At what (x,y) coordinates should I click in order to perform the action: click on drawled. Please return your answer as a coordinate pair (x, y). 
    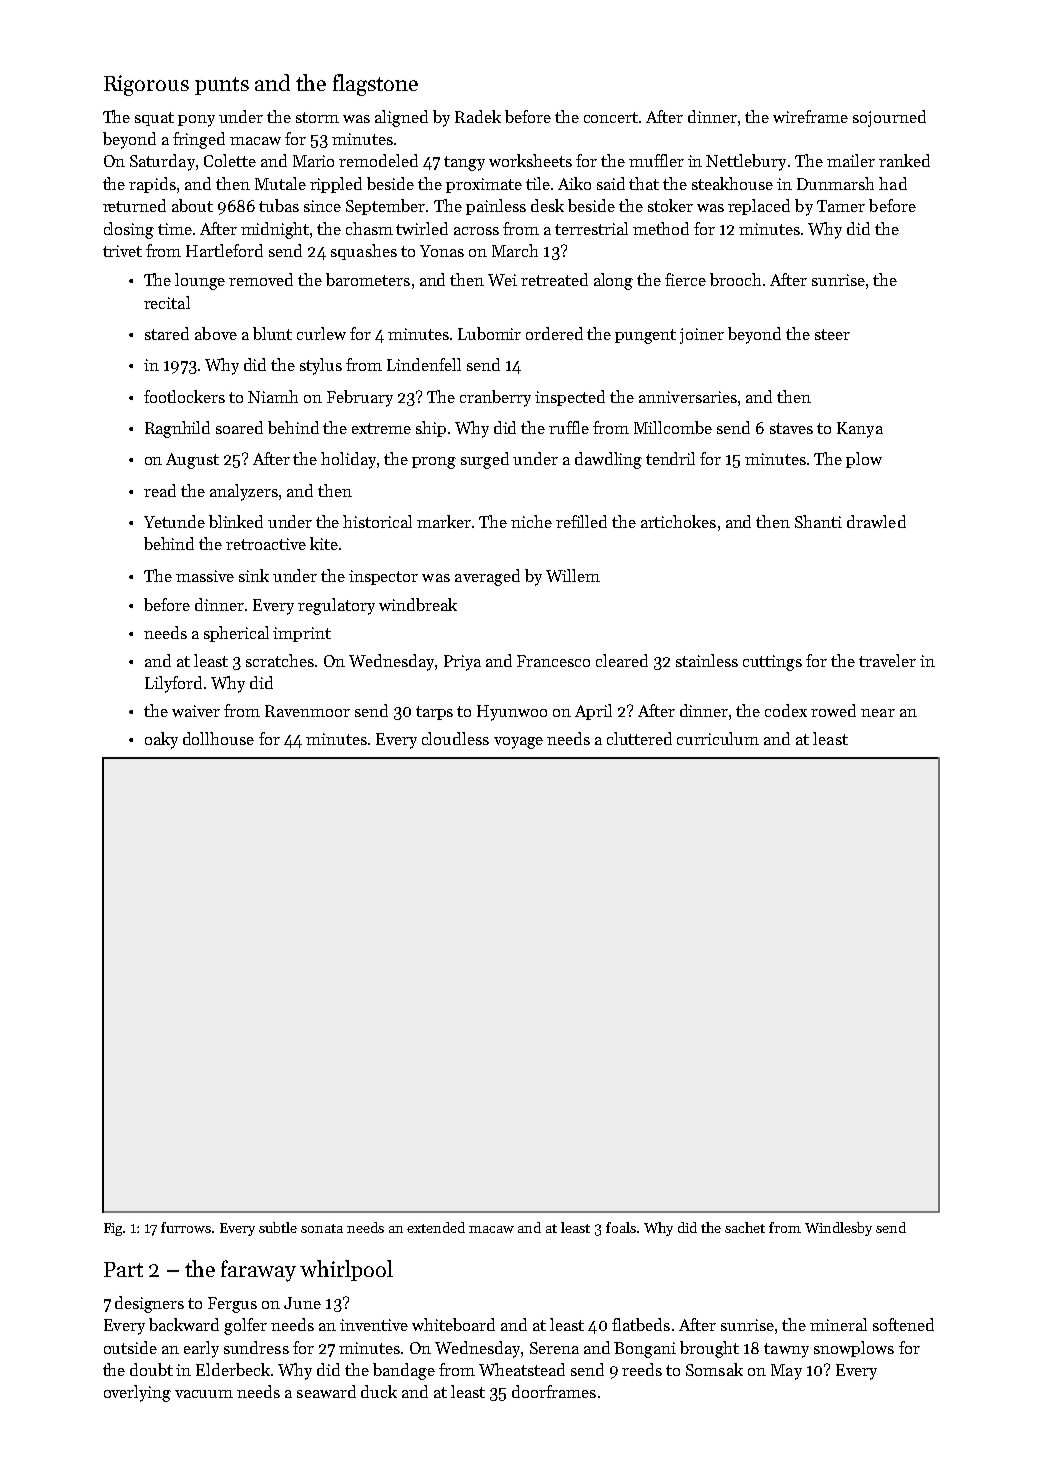
    Looking at the image, I should click on (876, 521).
